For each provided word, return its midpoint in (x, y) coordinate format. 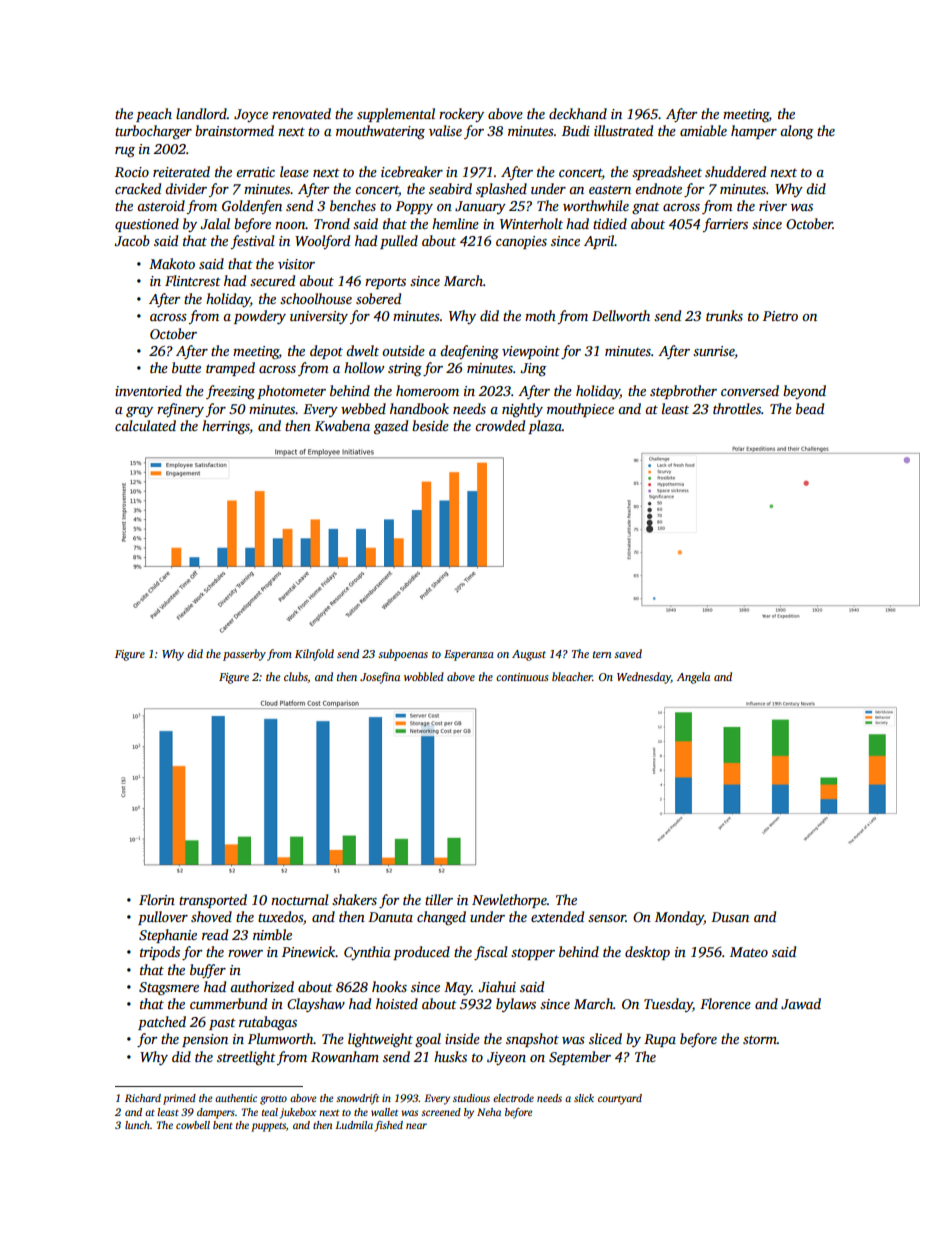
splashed (501, 190)
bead (810, 408)
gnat (646, 208)
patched (162, 1023)
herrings (226, 427)
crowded (500, 425)
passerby (244, 655)
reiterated (181, 171)
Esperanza (469, 655)
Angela (693, 678)
